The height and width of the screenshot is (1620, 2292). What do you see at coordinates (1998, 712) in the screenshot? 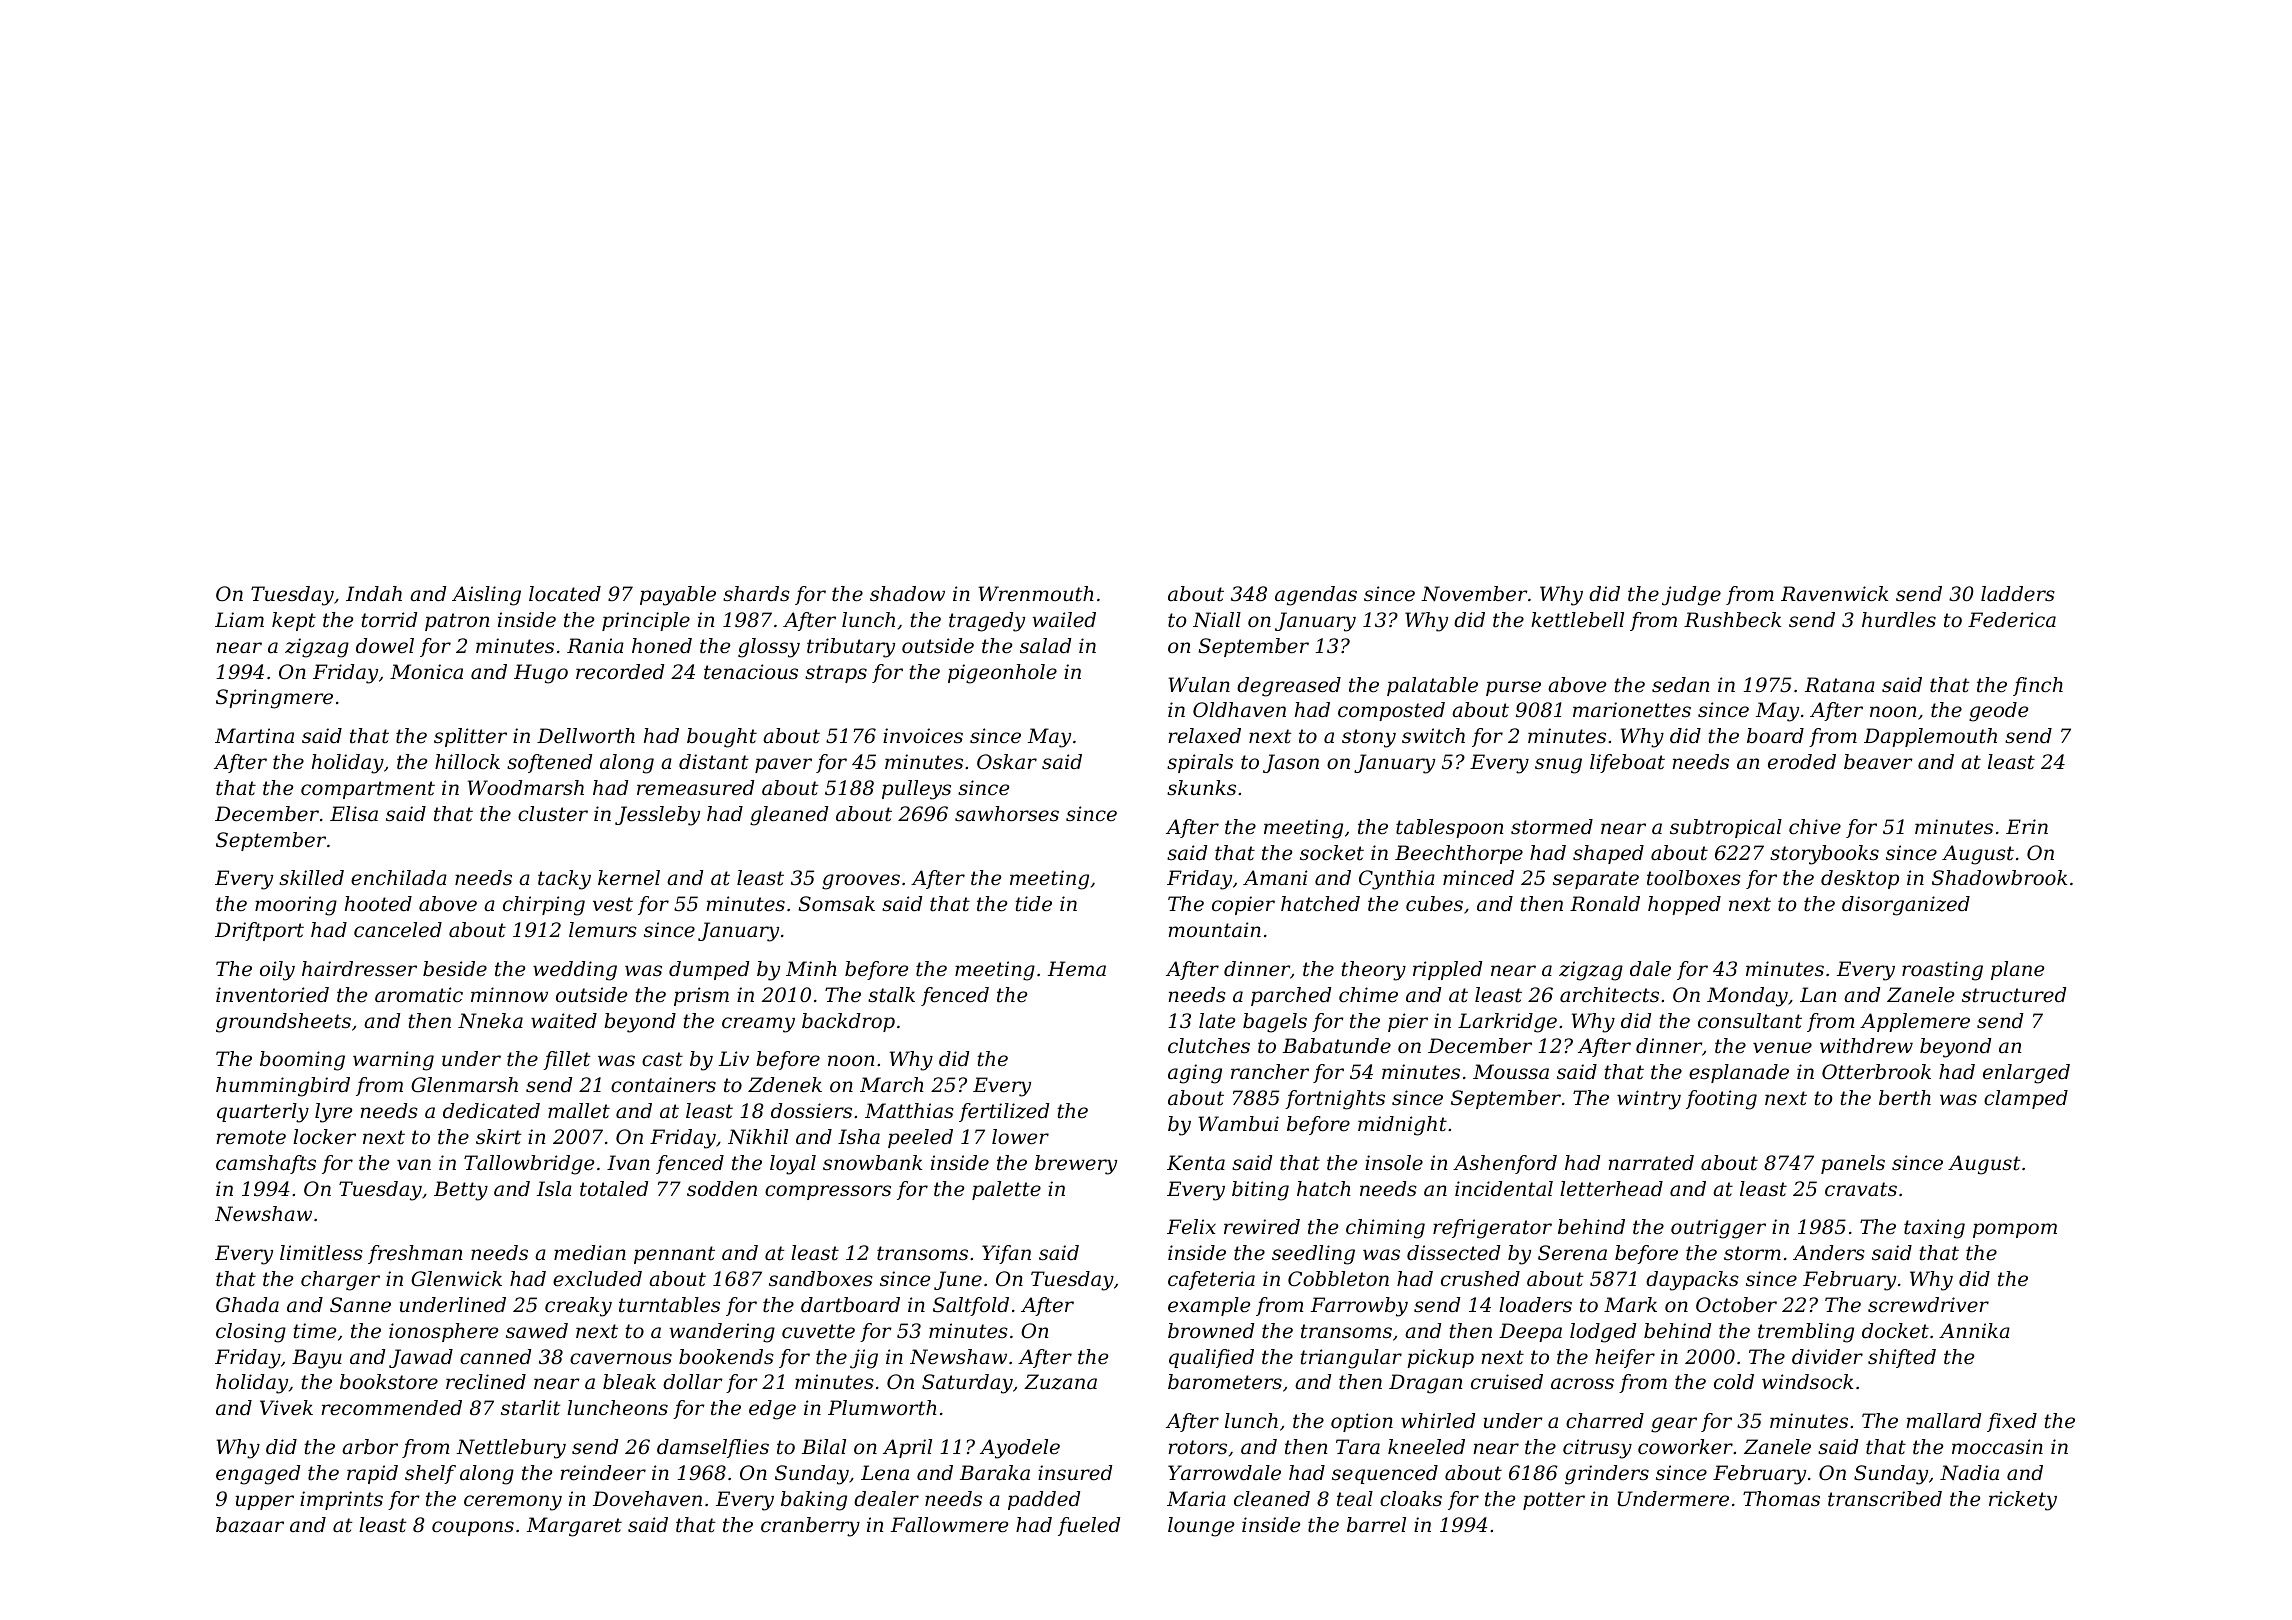
I see `geode` at bounding box center [1998, 712].
